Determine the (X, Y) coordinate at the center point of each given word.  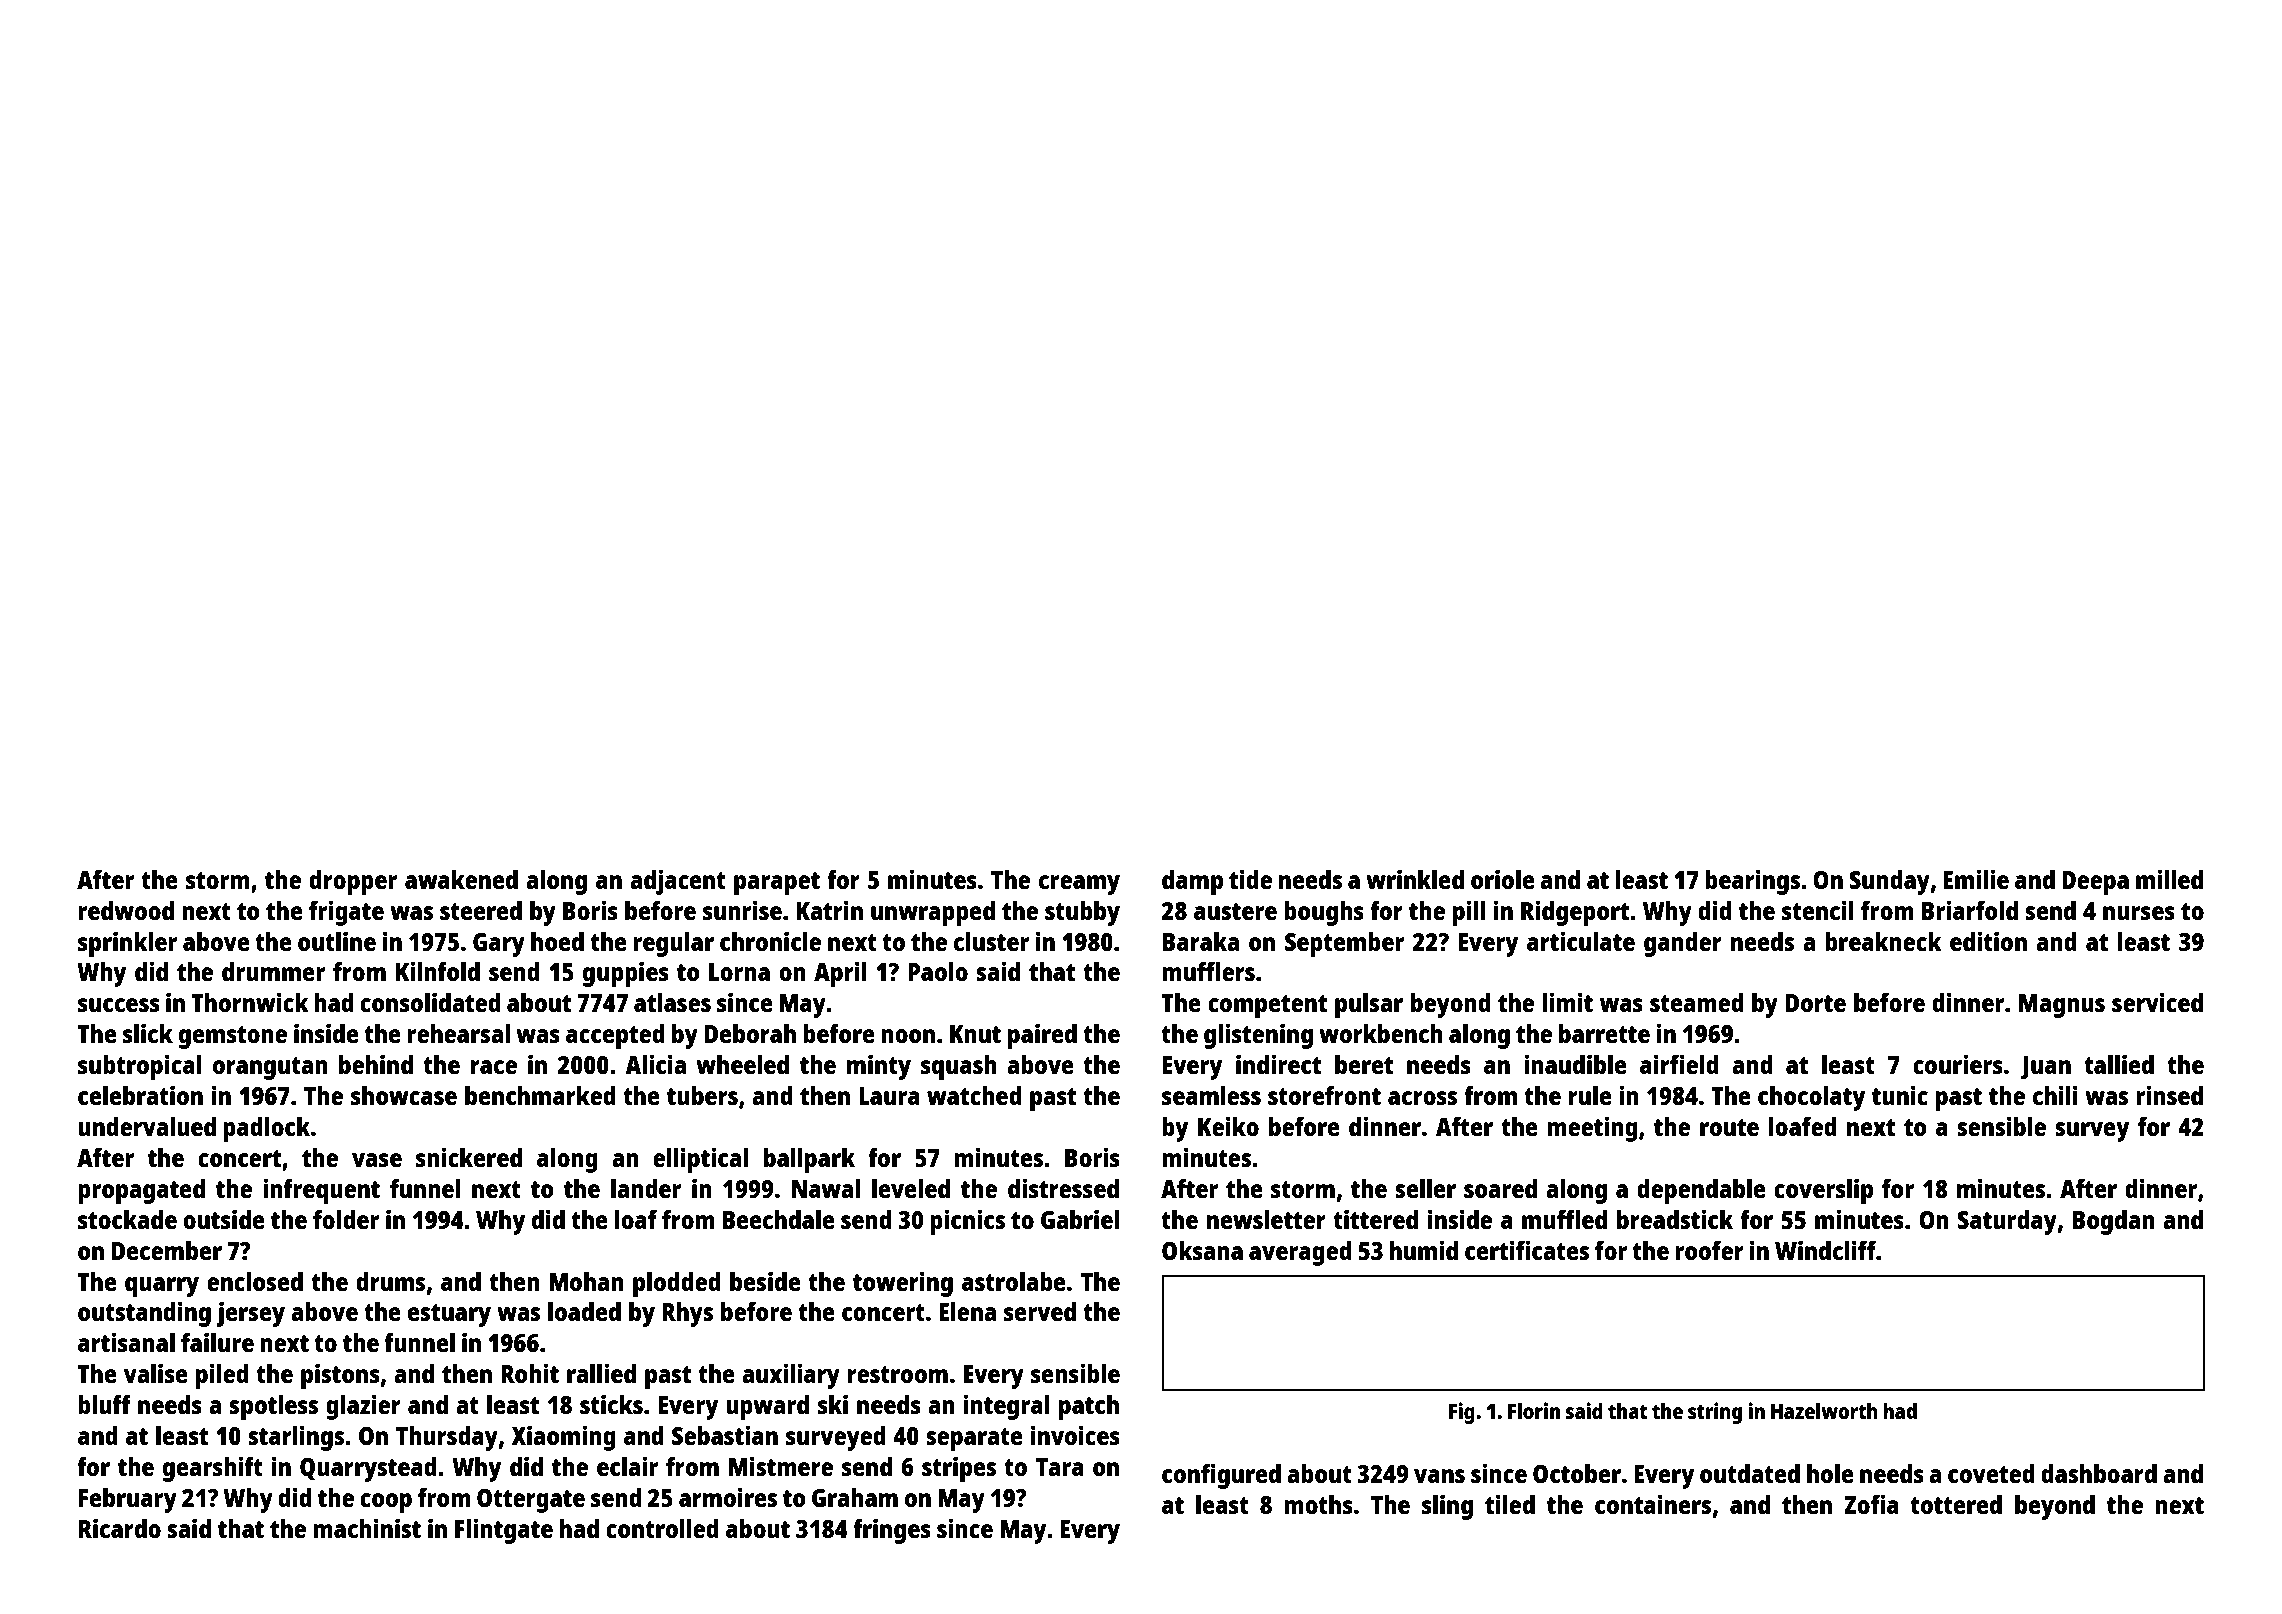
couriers (1958, 1064)
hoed (557, 941)
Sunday (1889, 882)
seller (1425, 1188)
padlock (266, 1129)
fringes (892, 1531)
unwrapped (933, 913)
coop (386, 1503)
